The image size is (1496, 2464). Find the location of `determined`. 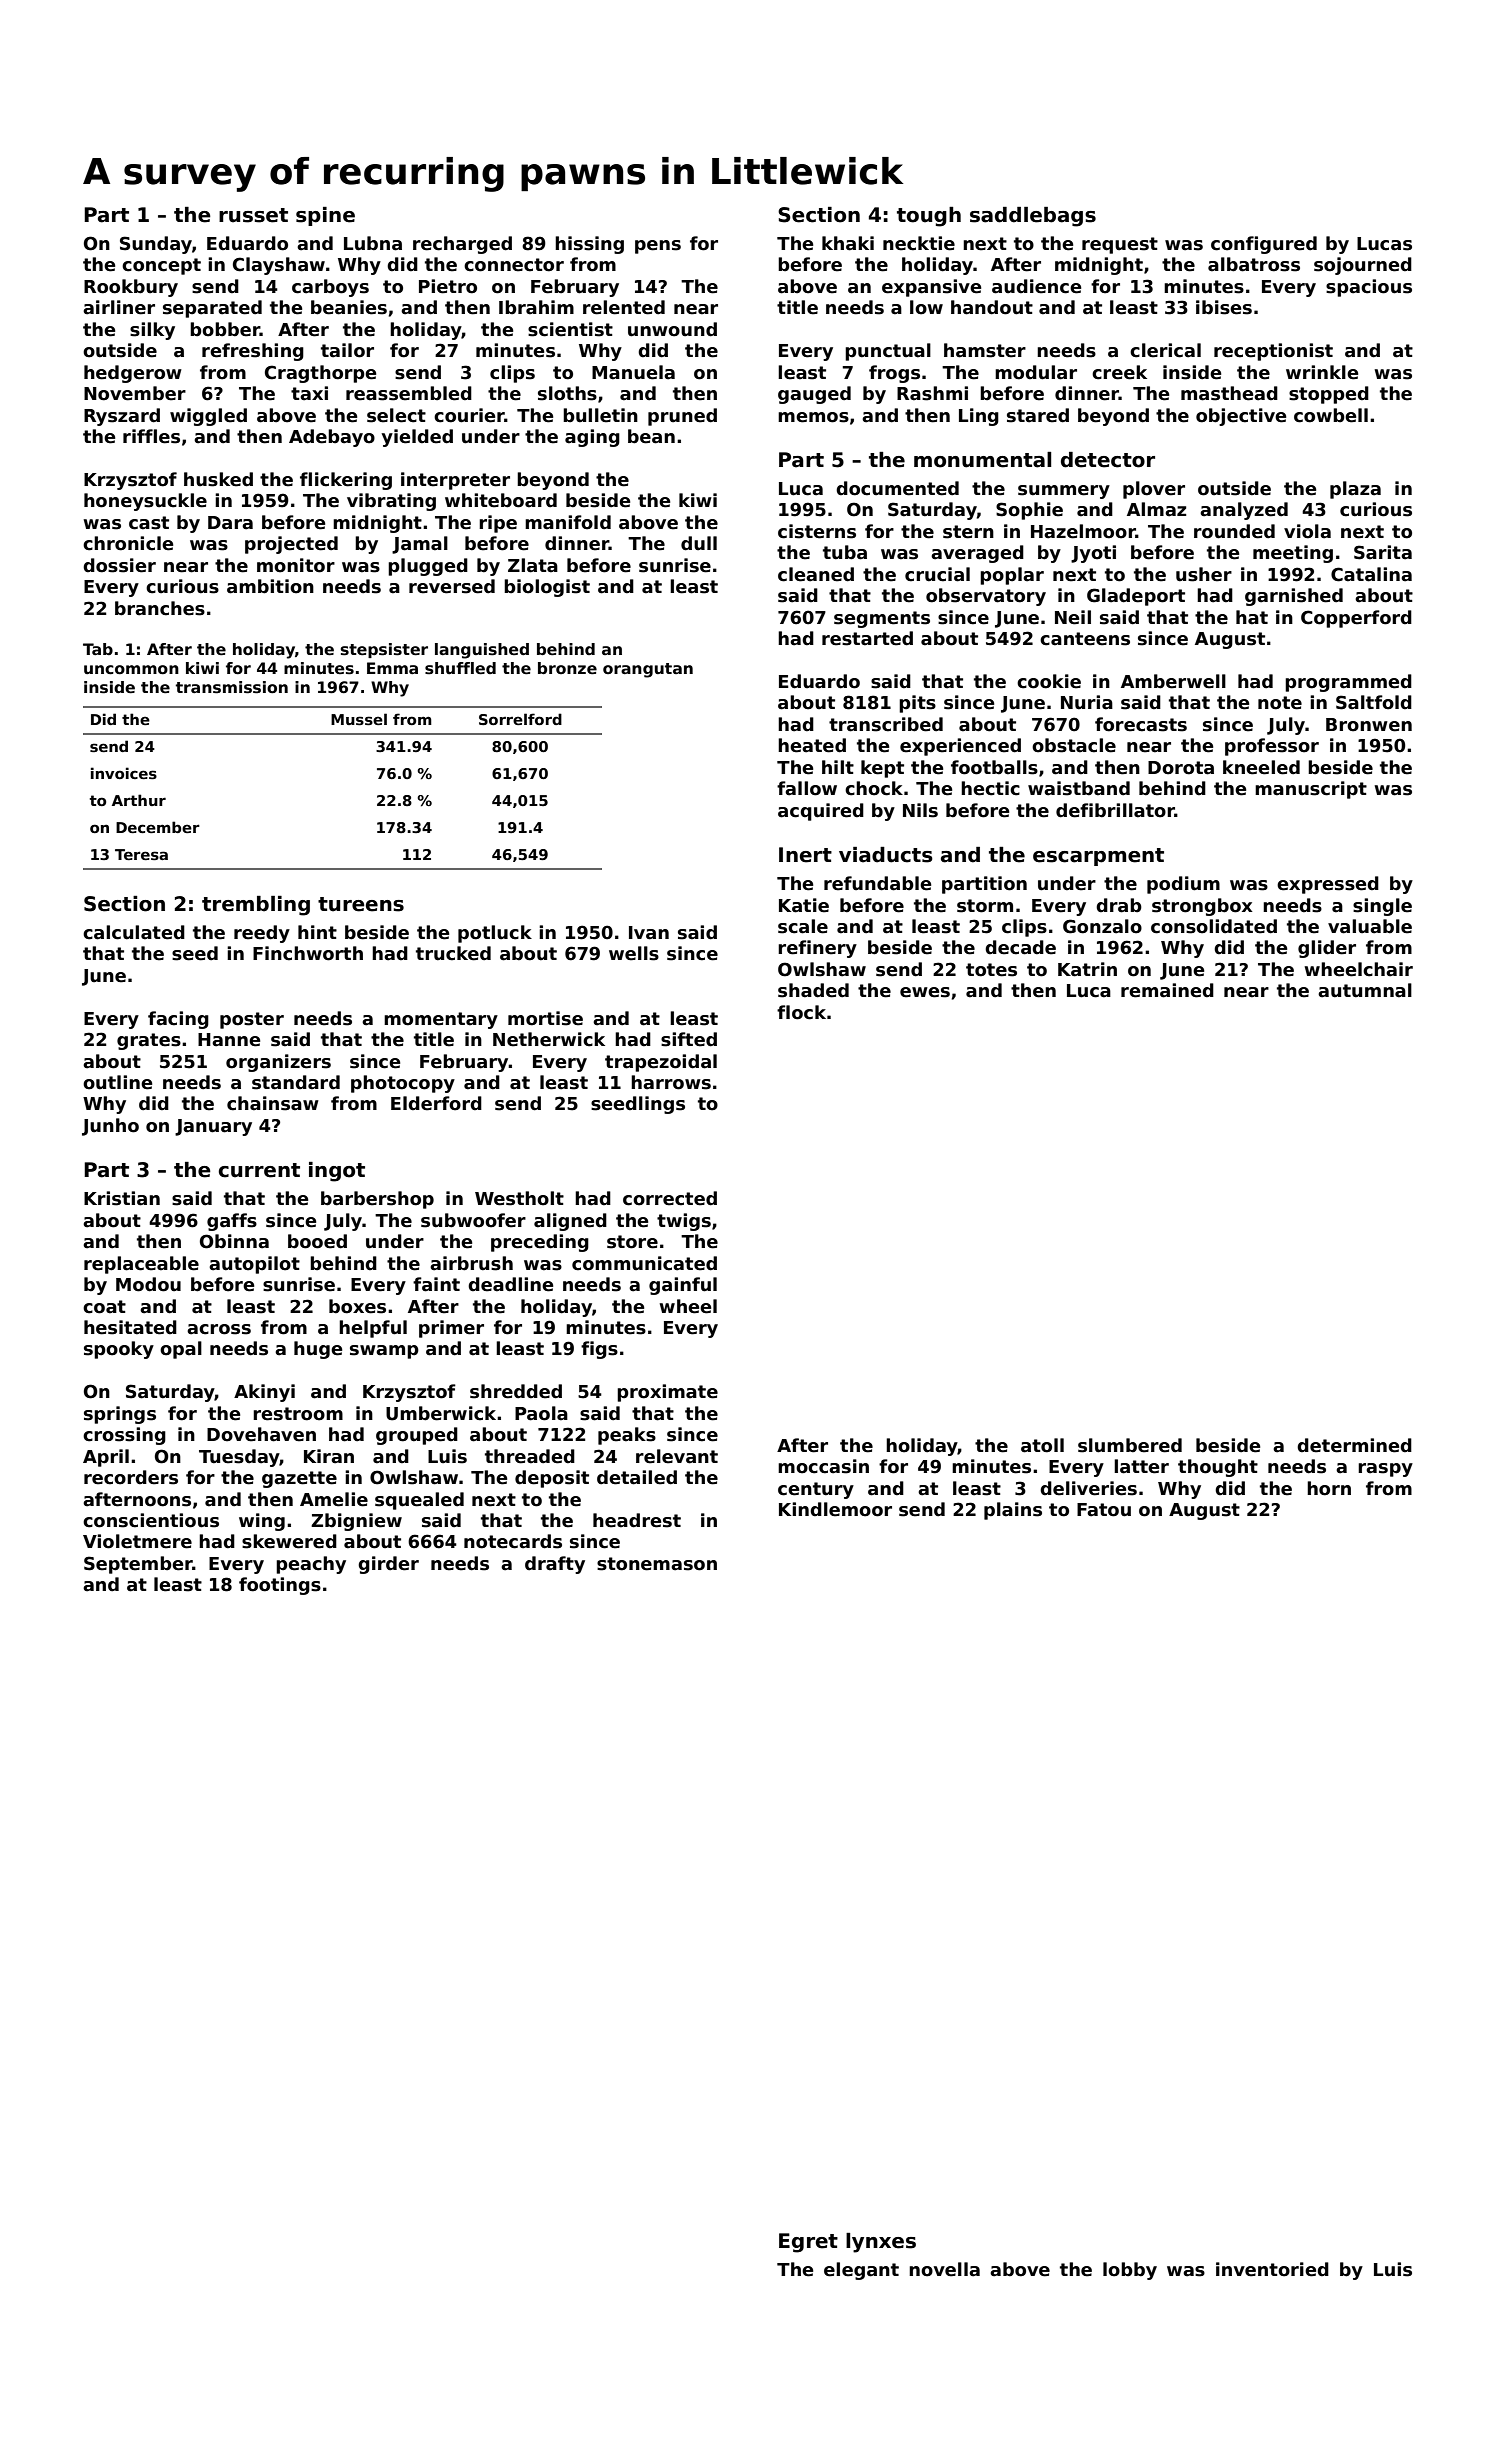

determined is located at coordinates (1354, 1445).
